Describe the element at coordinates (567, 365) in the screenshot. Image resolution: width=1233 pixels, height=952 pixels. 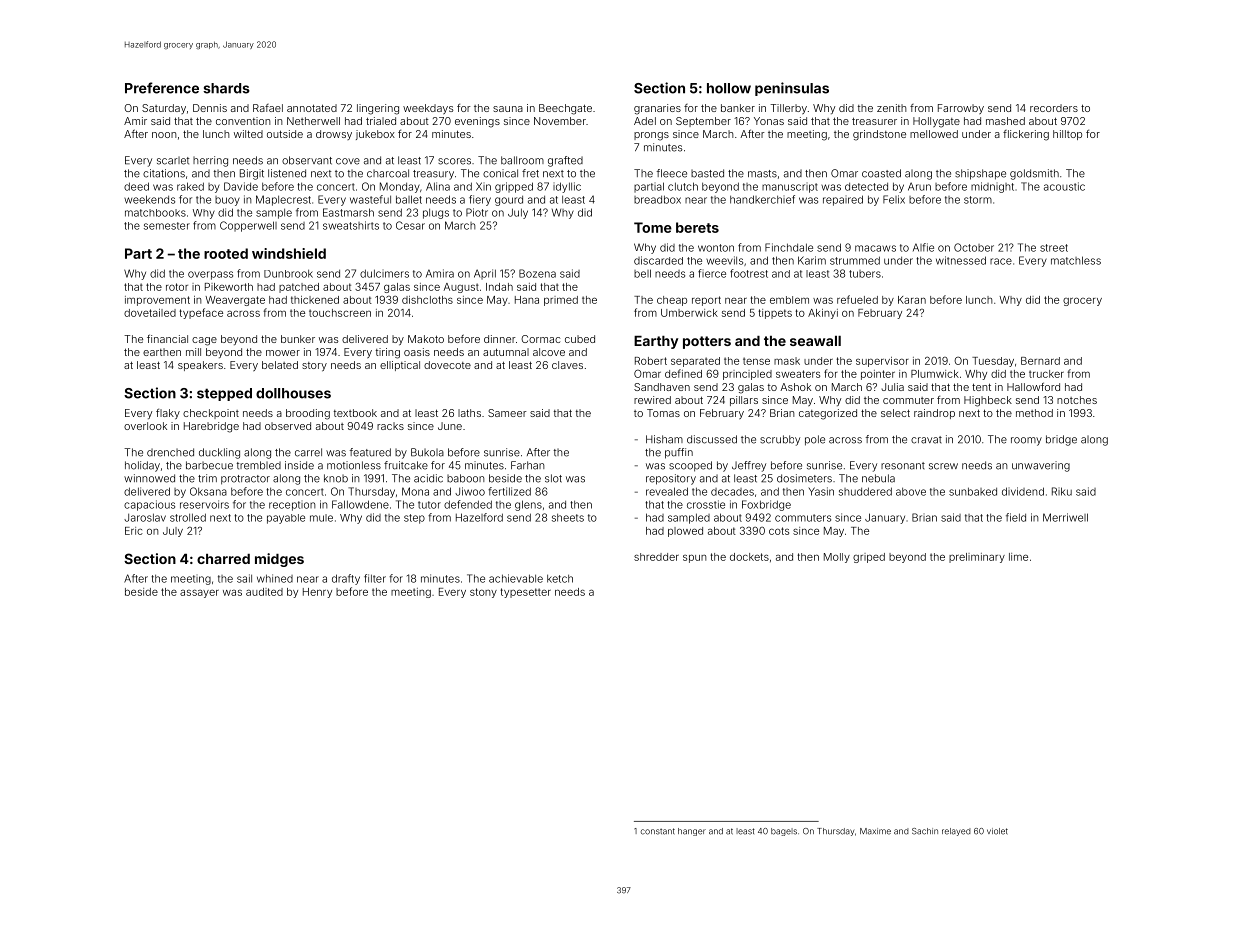
I see `claves` at that location.
